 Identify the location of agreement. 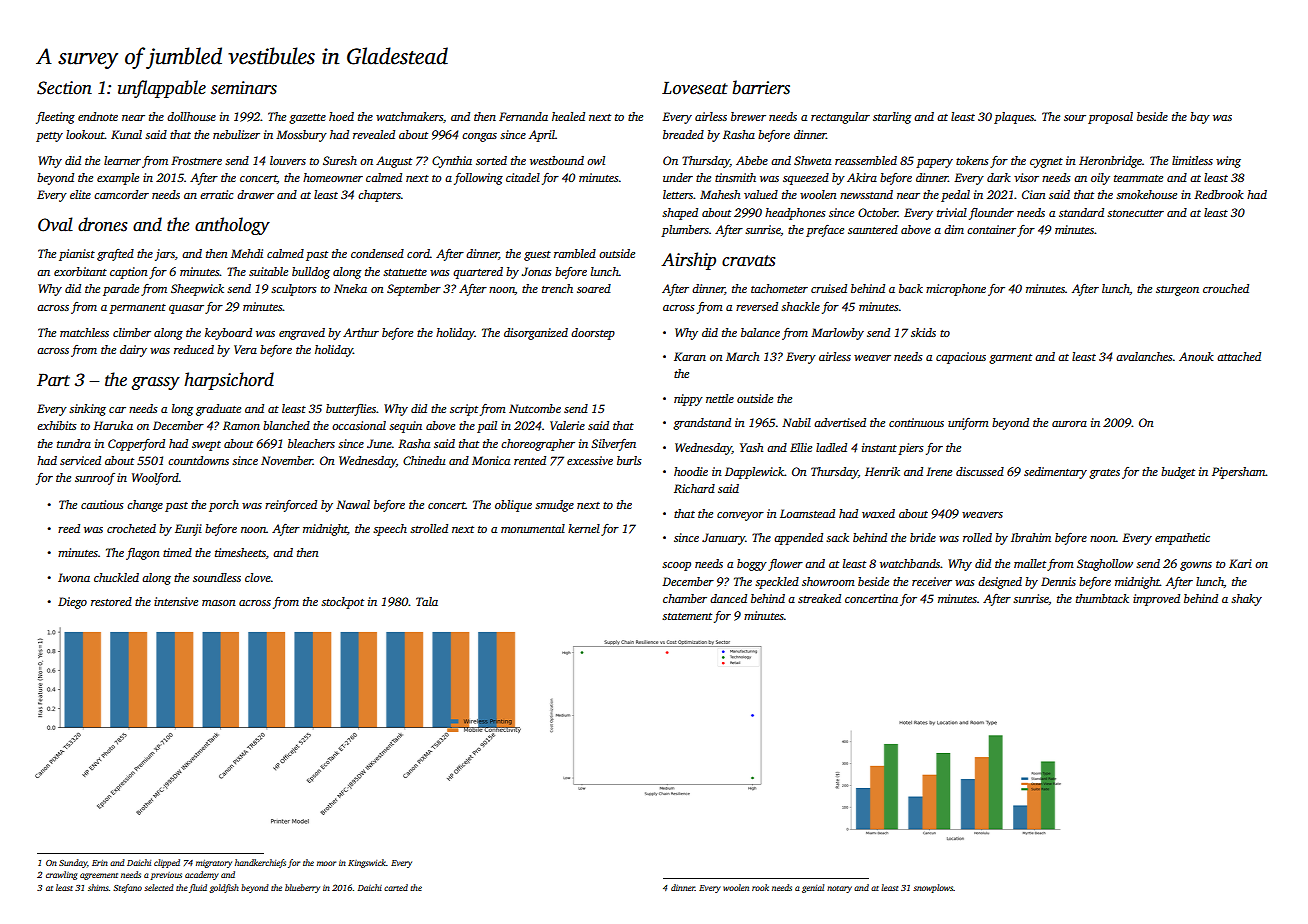
(99, 876).
